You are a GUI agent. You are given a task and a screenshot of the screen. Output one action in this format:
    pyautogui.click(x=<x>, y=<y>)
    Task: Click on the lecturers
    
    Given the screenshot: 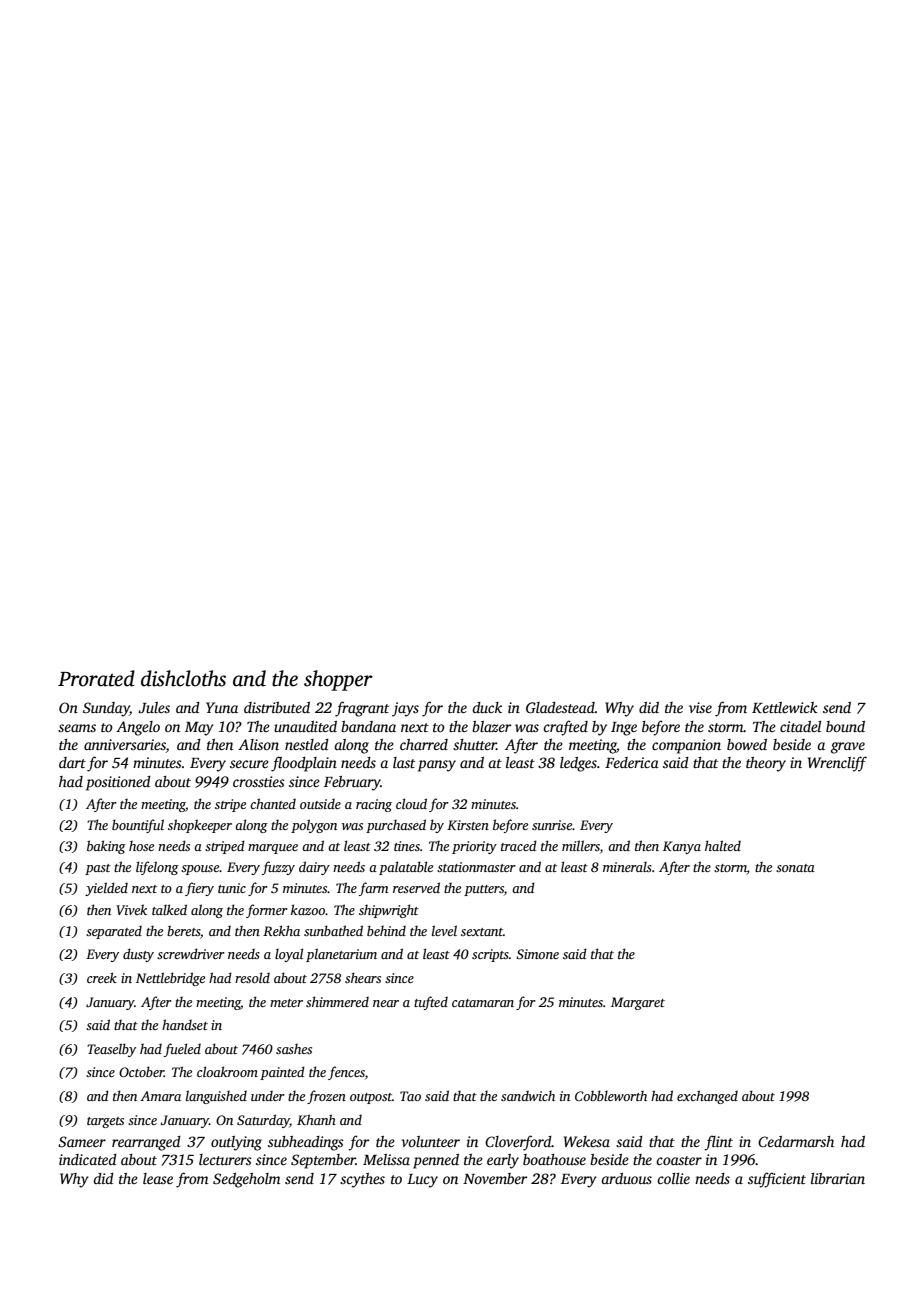 What is the action you would take?
    pyautogui.click(x=225, y=1159)
